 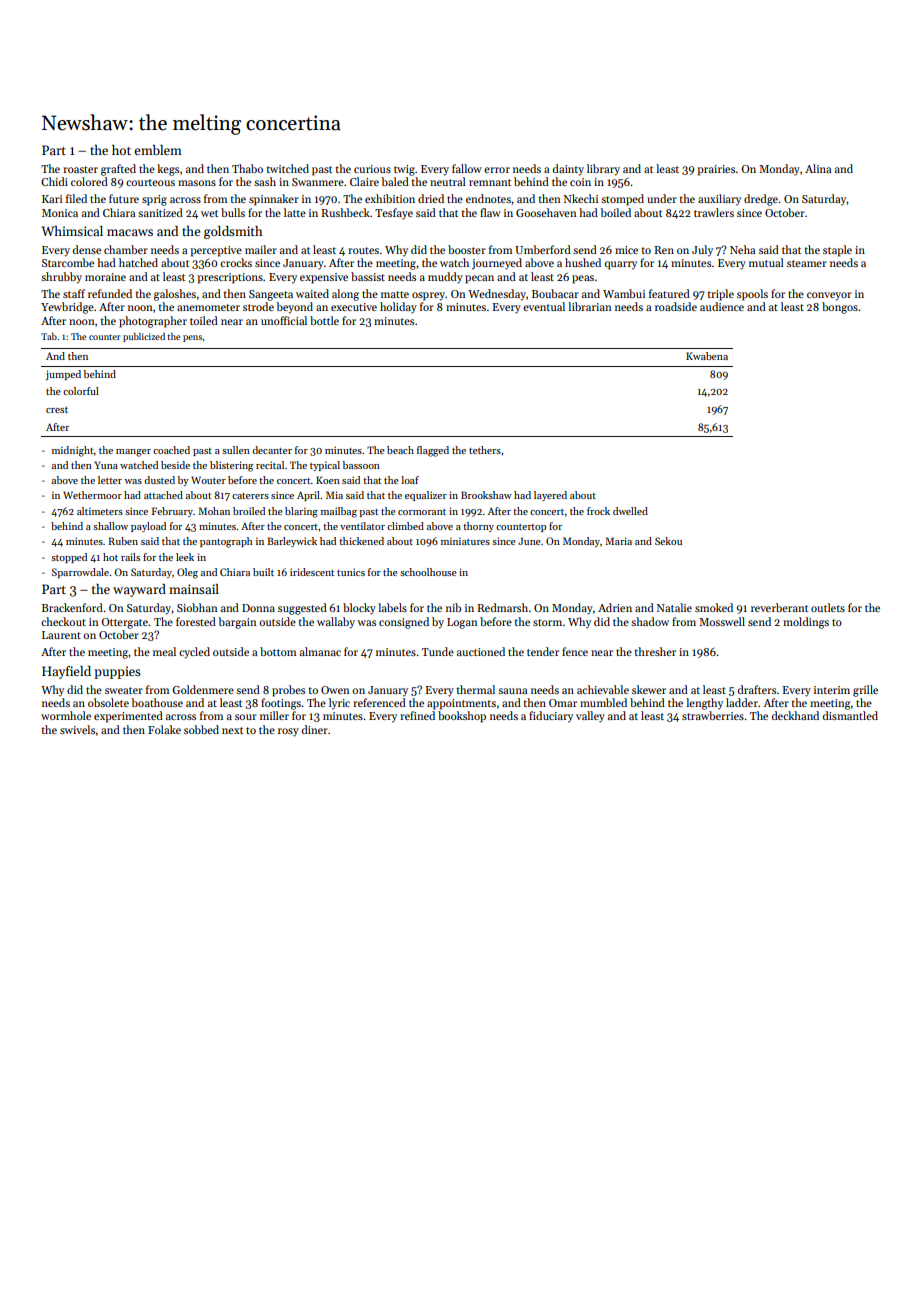 What do you see at coordinates (81, 391) in the page?
I see `colorful` at bounding box center [81, 391].
